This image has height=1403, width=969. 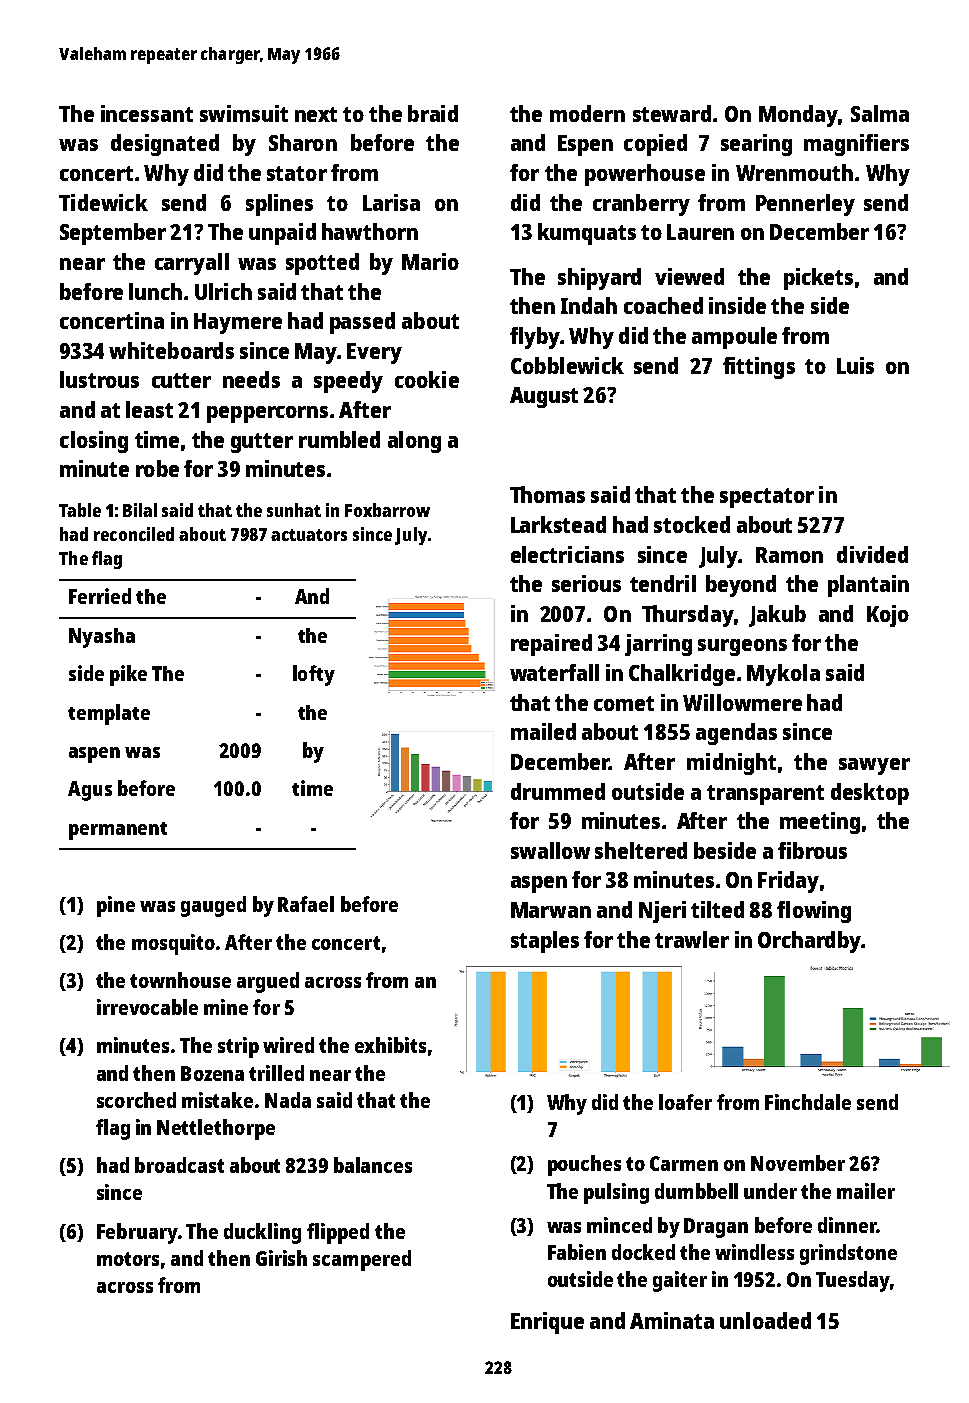 What do you see at coordinates (685, 1102) in the image?
I see `loafer` at bounding box center [685, 1102].
